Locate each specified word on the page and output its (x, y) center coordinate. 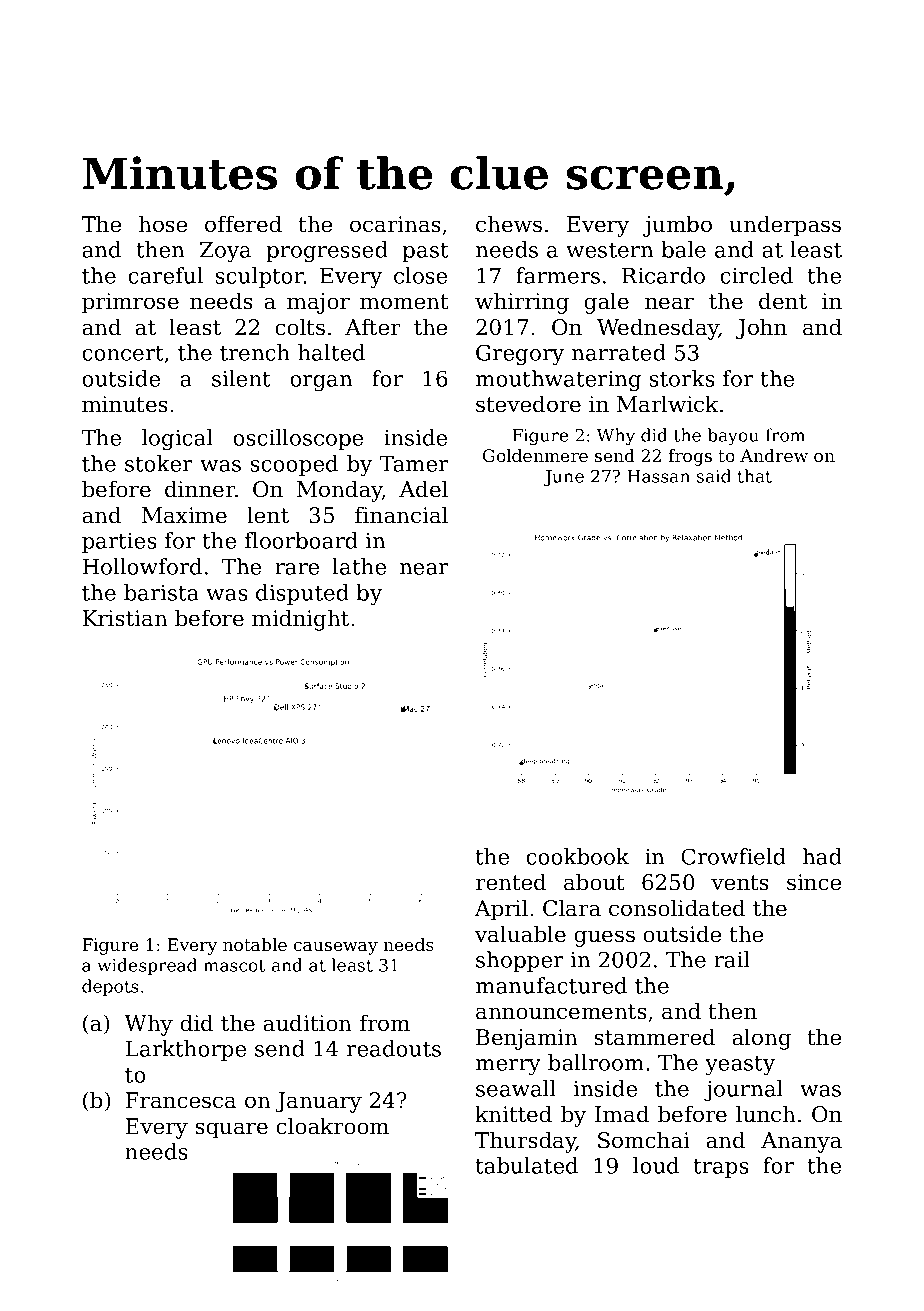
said (714, 476)
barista (161, 592)
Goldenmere (535, 455)
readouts (394, 1048)
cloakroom (332, 1126)
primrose (130, 303)
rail (732, 959)
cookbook (577, 856)
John (761, 329)
